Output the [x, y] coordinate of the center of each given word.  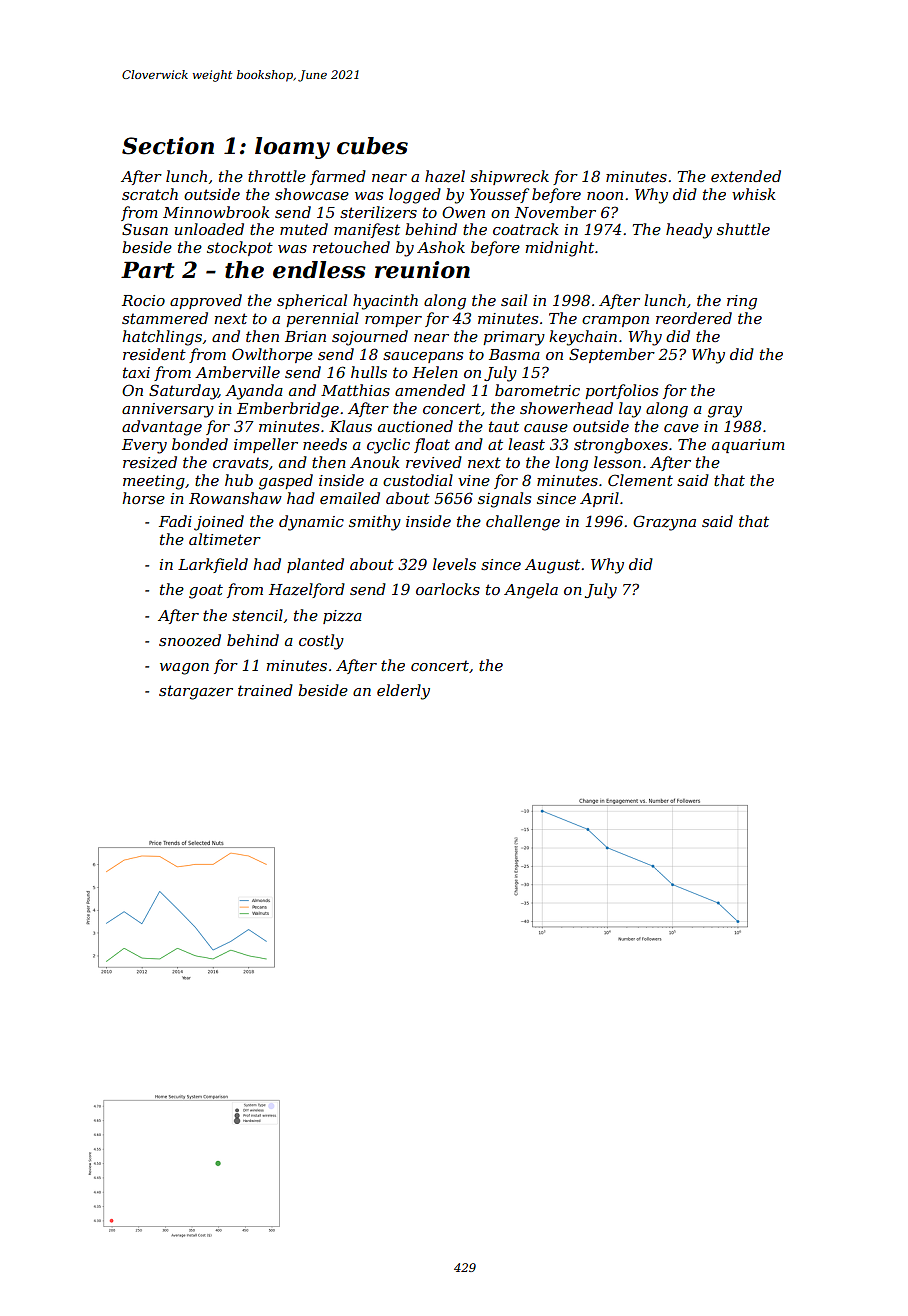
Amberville [237, 372]
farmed [338, 177]
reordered [694, 318]
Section [168, 146]
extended [746, 176]
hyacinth [385, 302]
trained [265, 690]
